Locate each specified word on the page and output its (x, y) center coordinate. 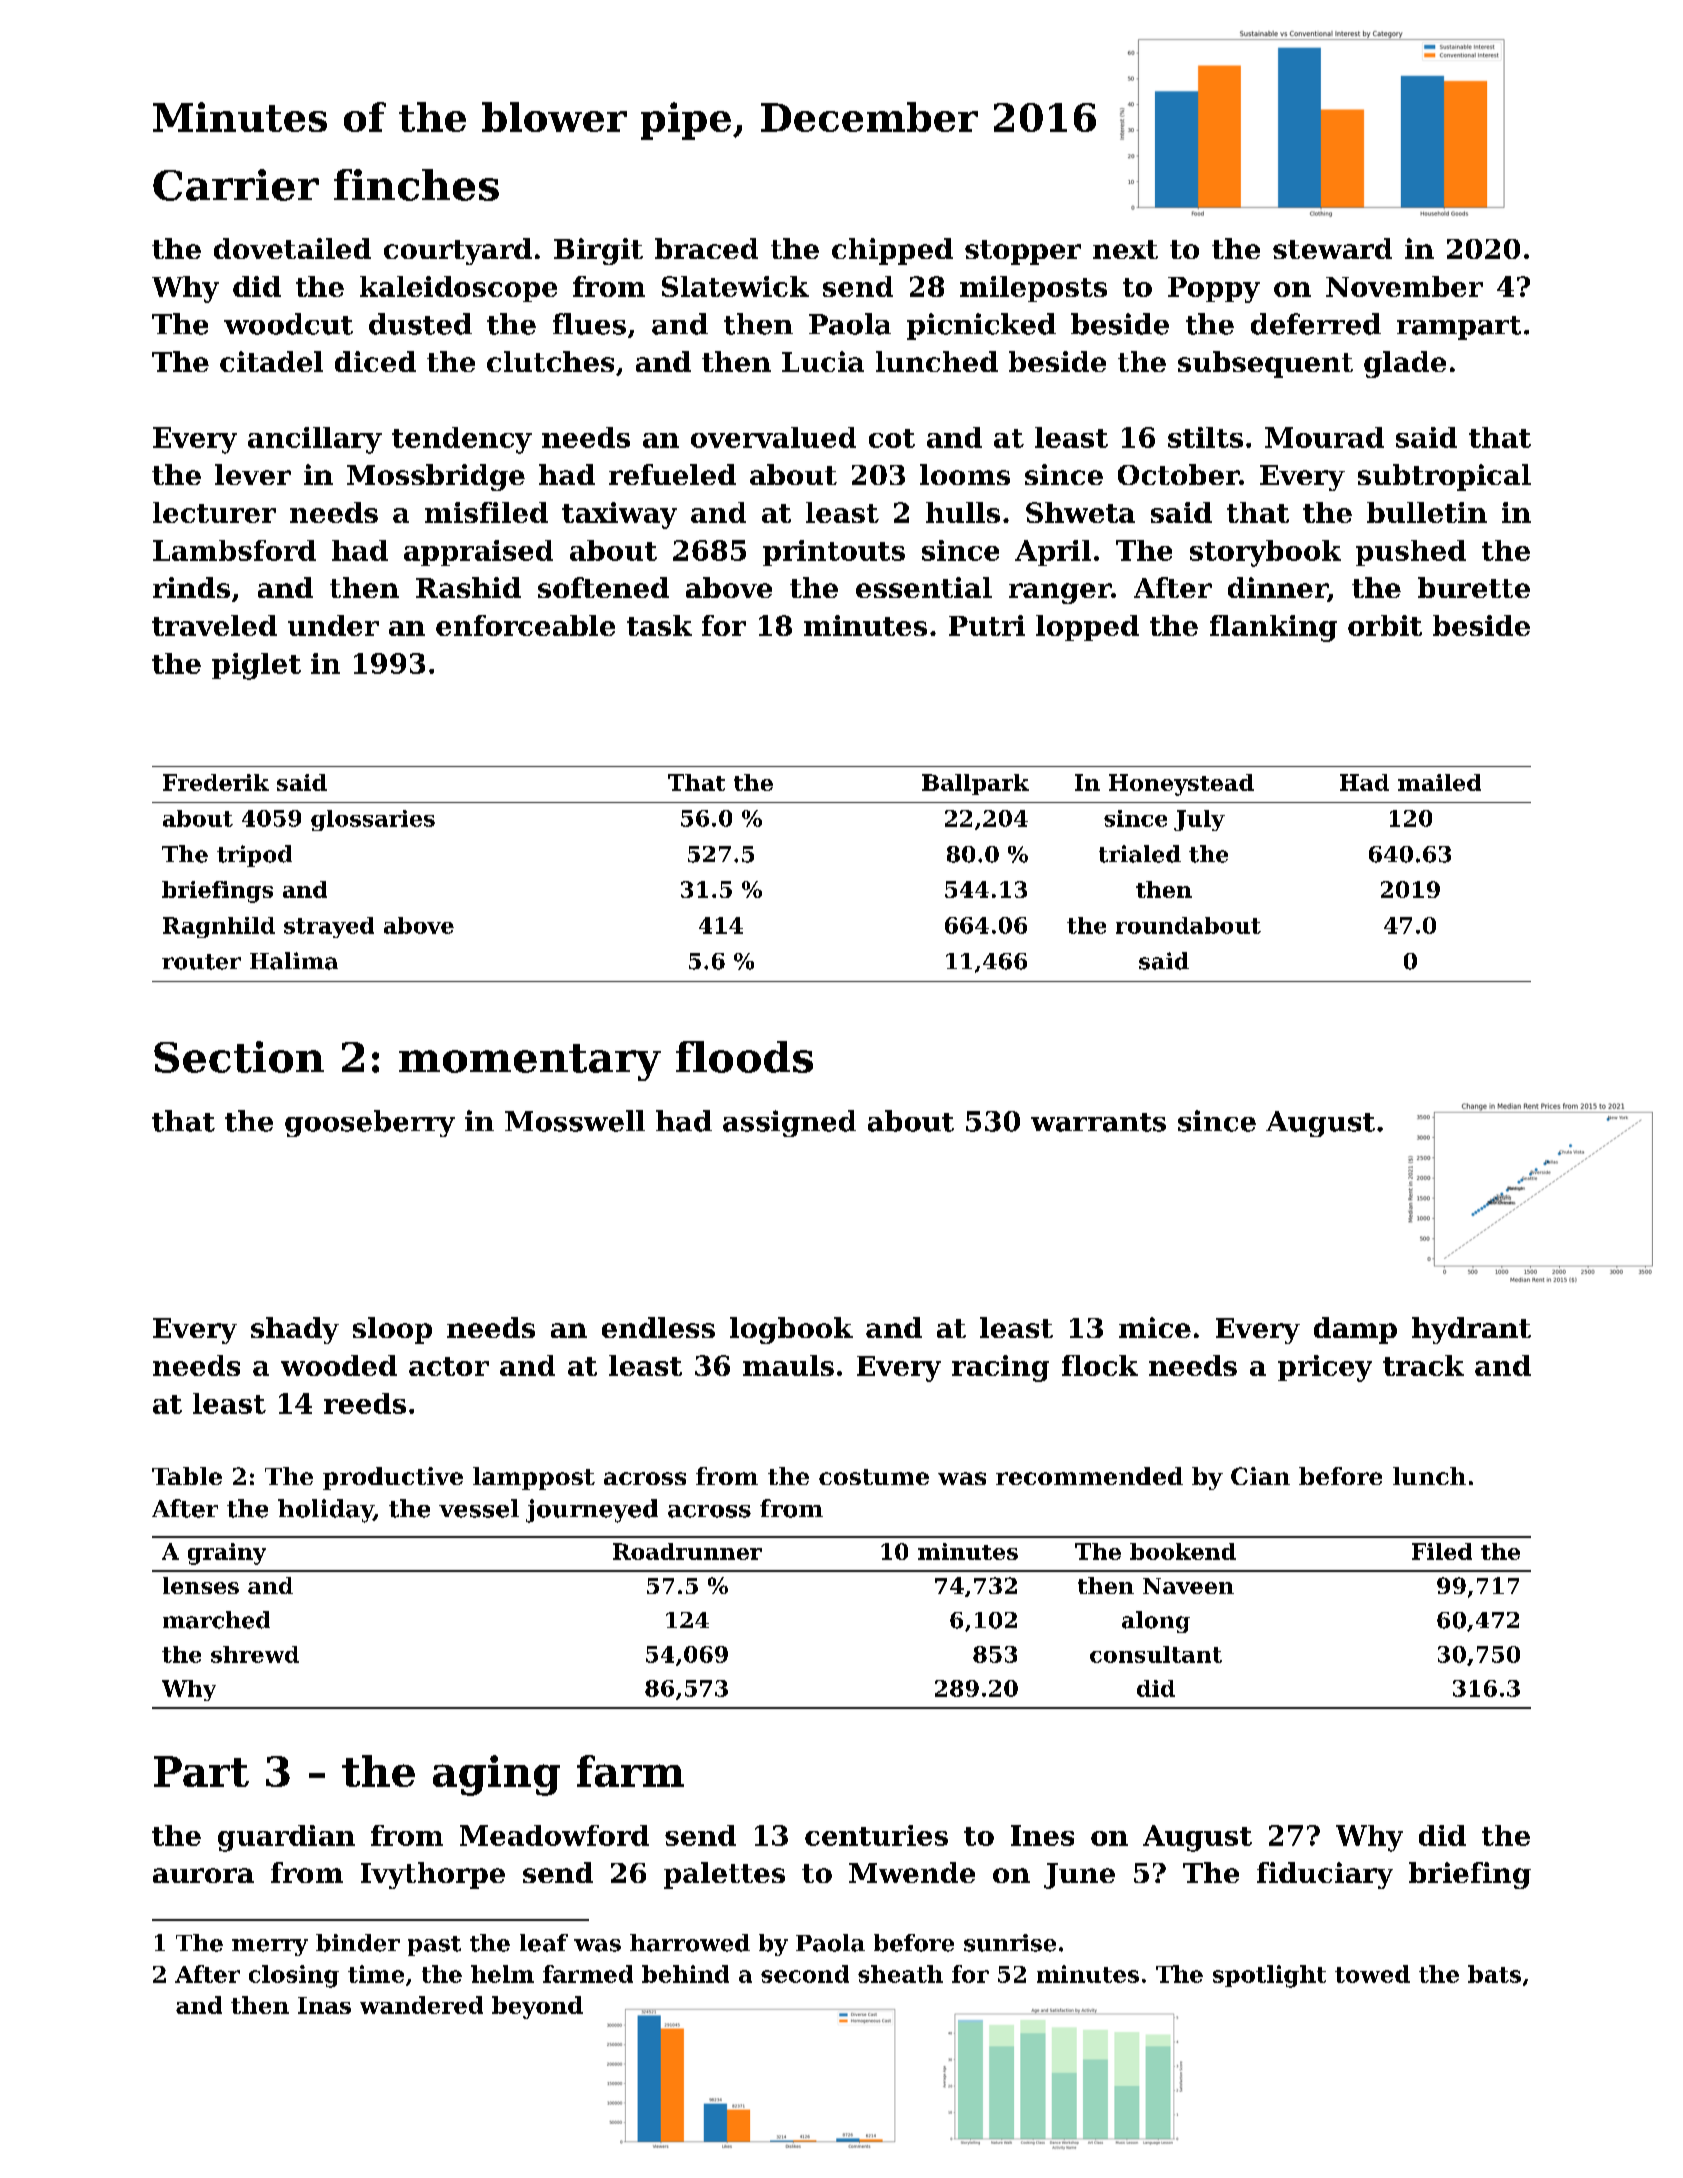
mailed (1439, 782)
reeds (365, 1403)
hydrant (1471, 1330)
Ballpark (975, 784)
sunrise (1010, 1943)
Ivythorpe (433, 1875)
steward (1332, 248)
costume (874, 1477)
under (333, 625)
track (1423, 1365)
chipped (892, 251)
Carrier (236, 185)
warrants (1098, 1122)
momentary (530, 1062)
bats (1494, 1974)
